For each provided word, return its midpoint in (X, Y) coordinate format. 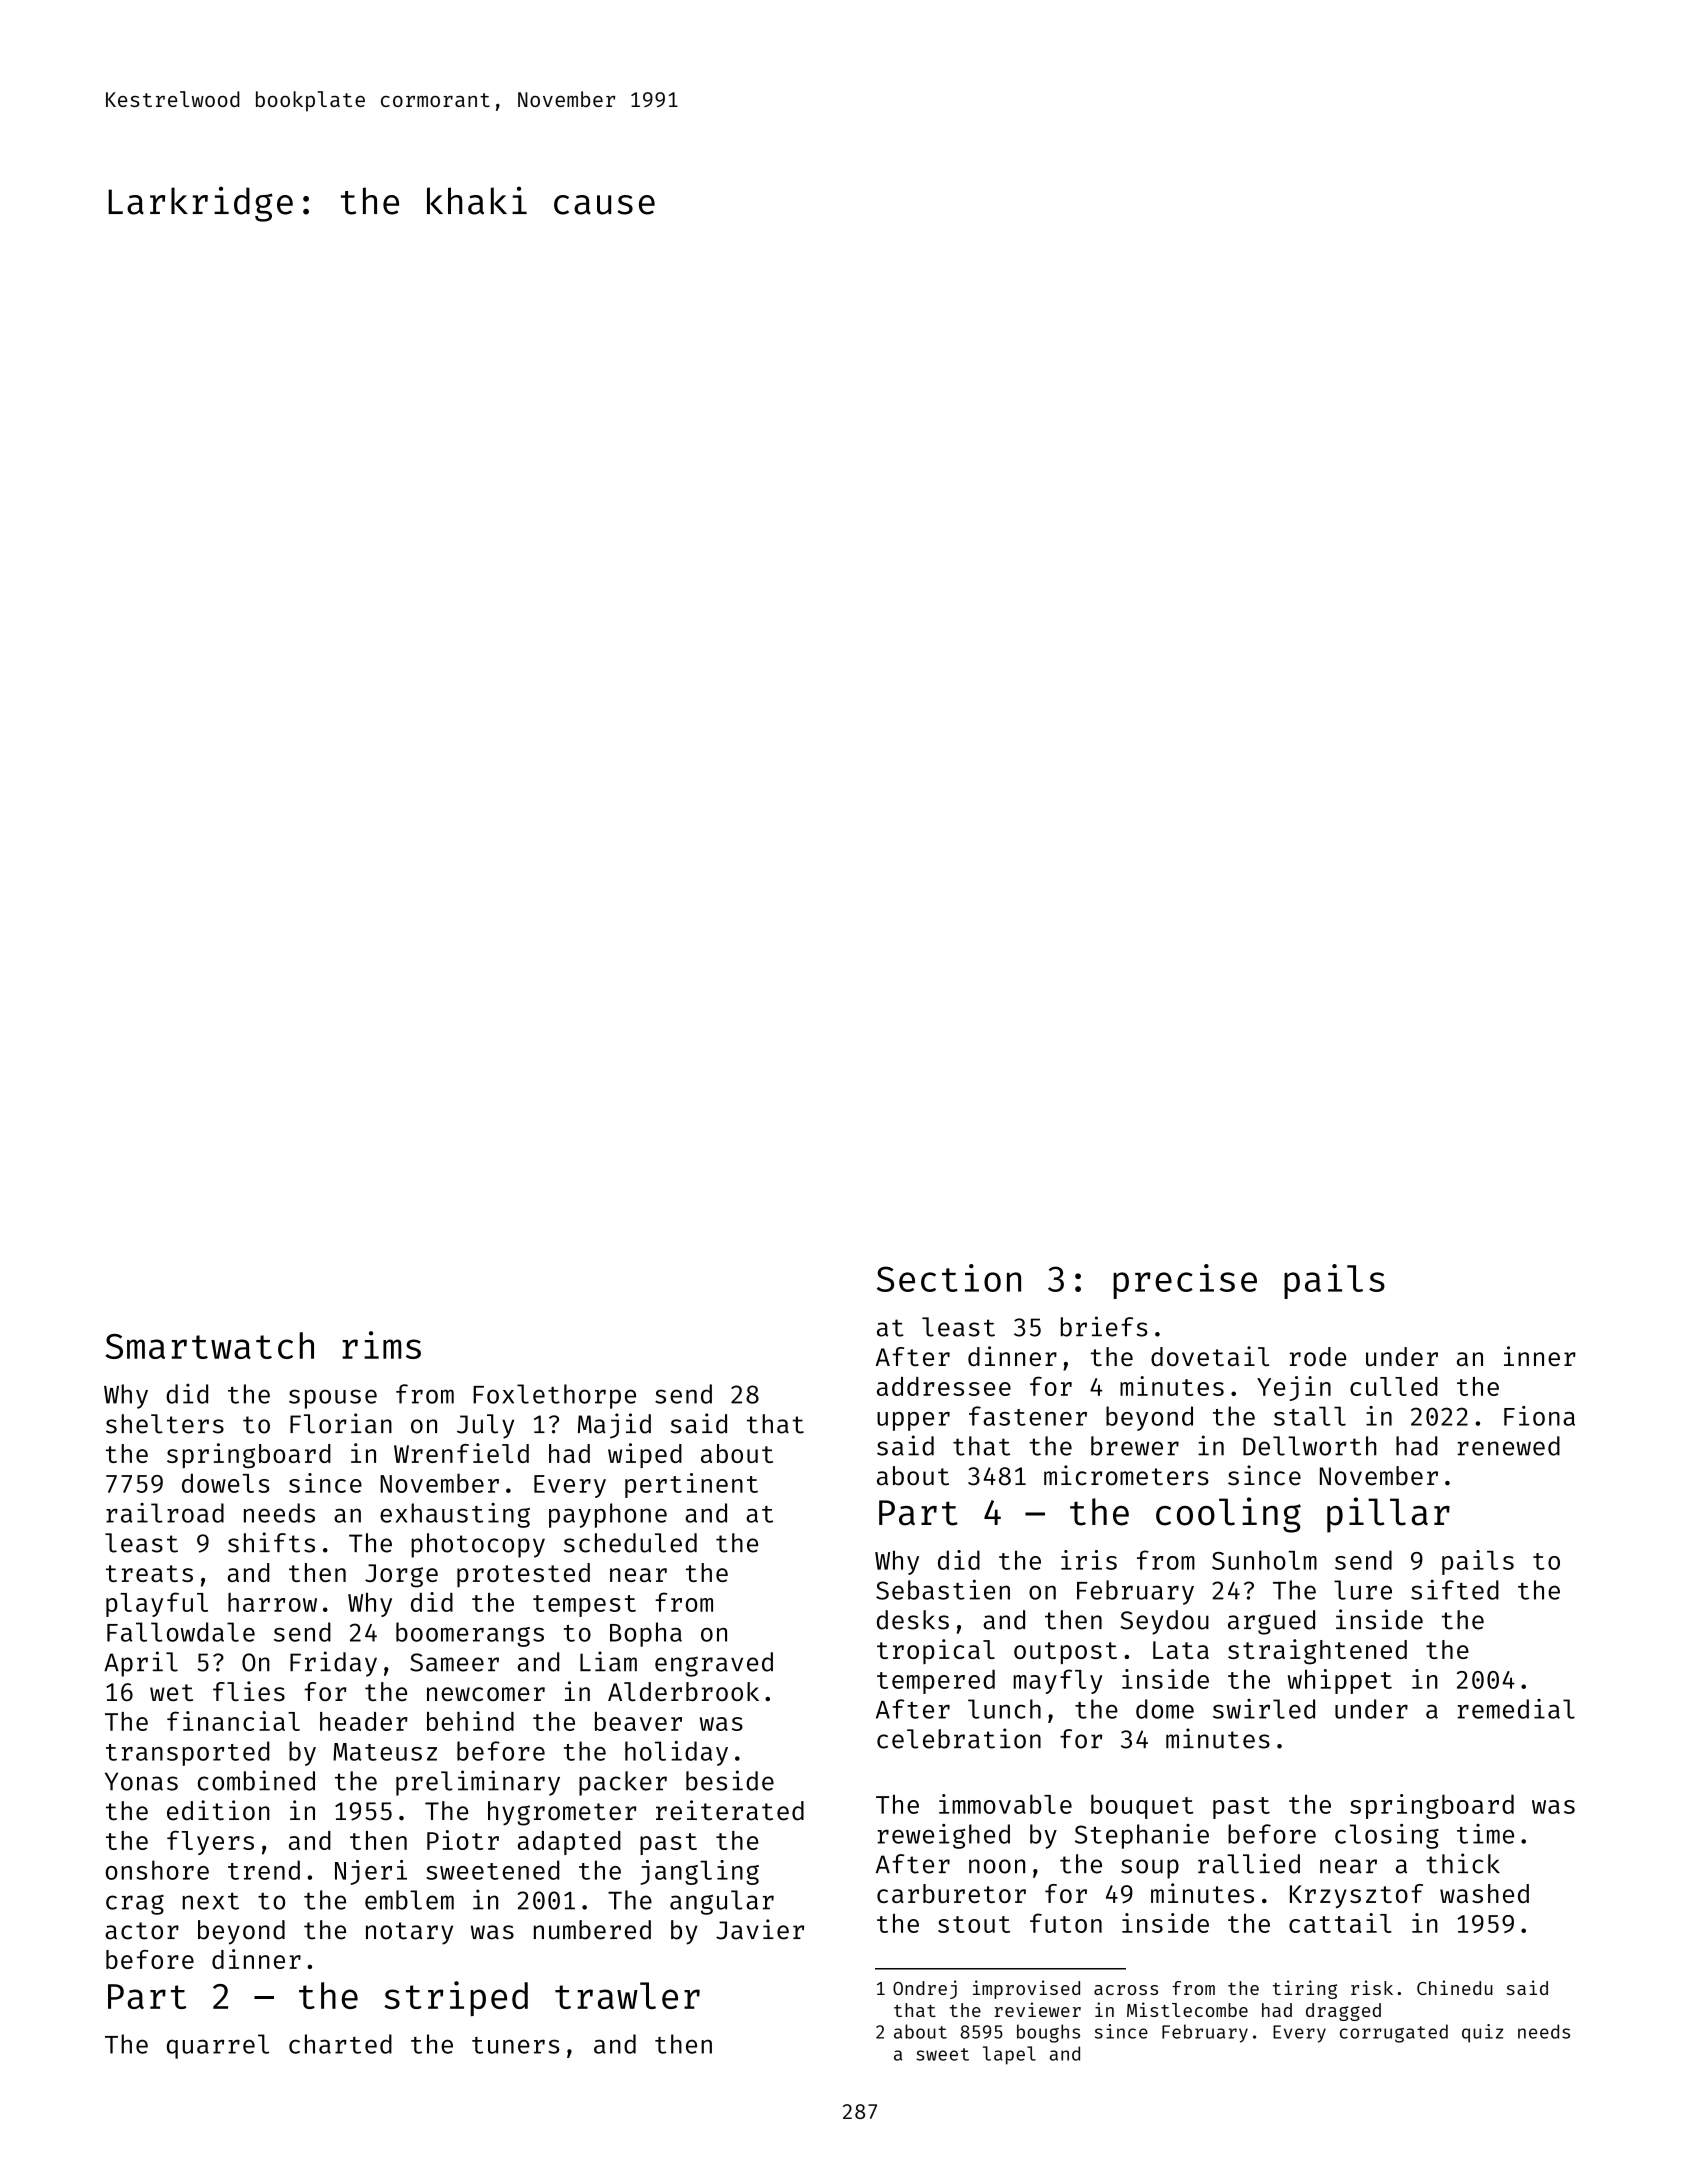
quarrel (218, 2046)
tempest (584, 1606)
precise (1185, 1281)
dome (1165, 1709)
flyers (210, 1842)
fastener (1028, 1416)
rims (381, 1345)
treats (149, 1573)
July (485, 1426)
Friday (333, 1664)
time (1485, 1834)
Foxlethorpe (554, 1396)
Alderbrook (683, 1692)
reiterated (730, 1810)
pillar (1388, 1515)
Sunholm (1264, 1560)
